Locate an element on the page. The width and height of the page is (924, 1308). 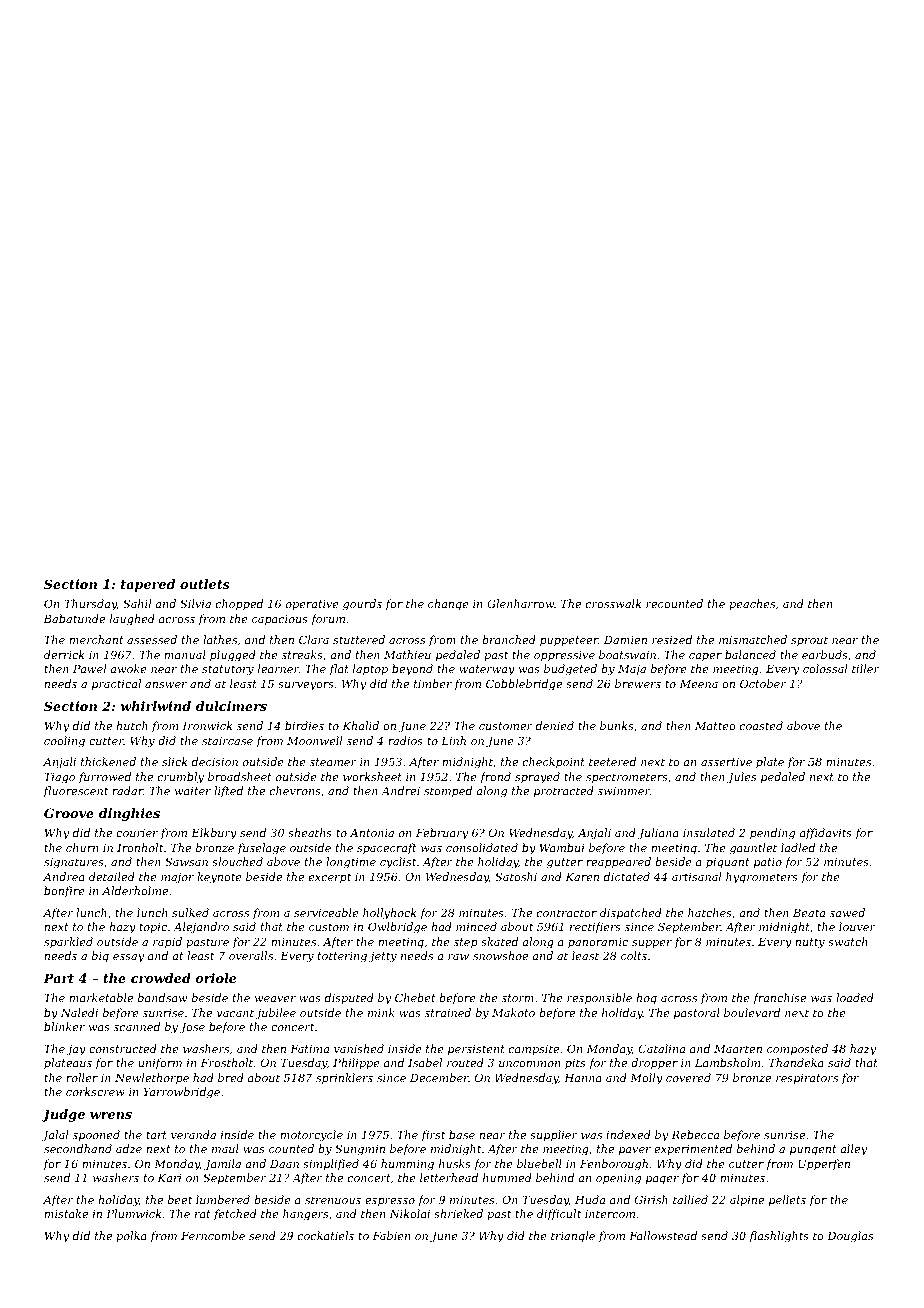
persistent is located at coordinates (476, 1050).
